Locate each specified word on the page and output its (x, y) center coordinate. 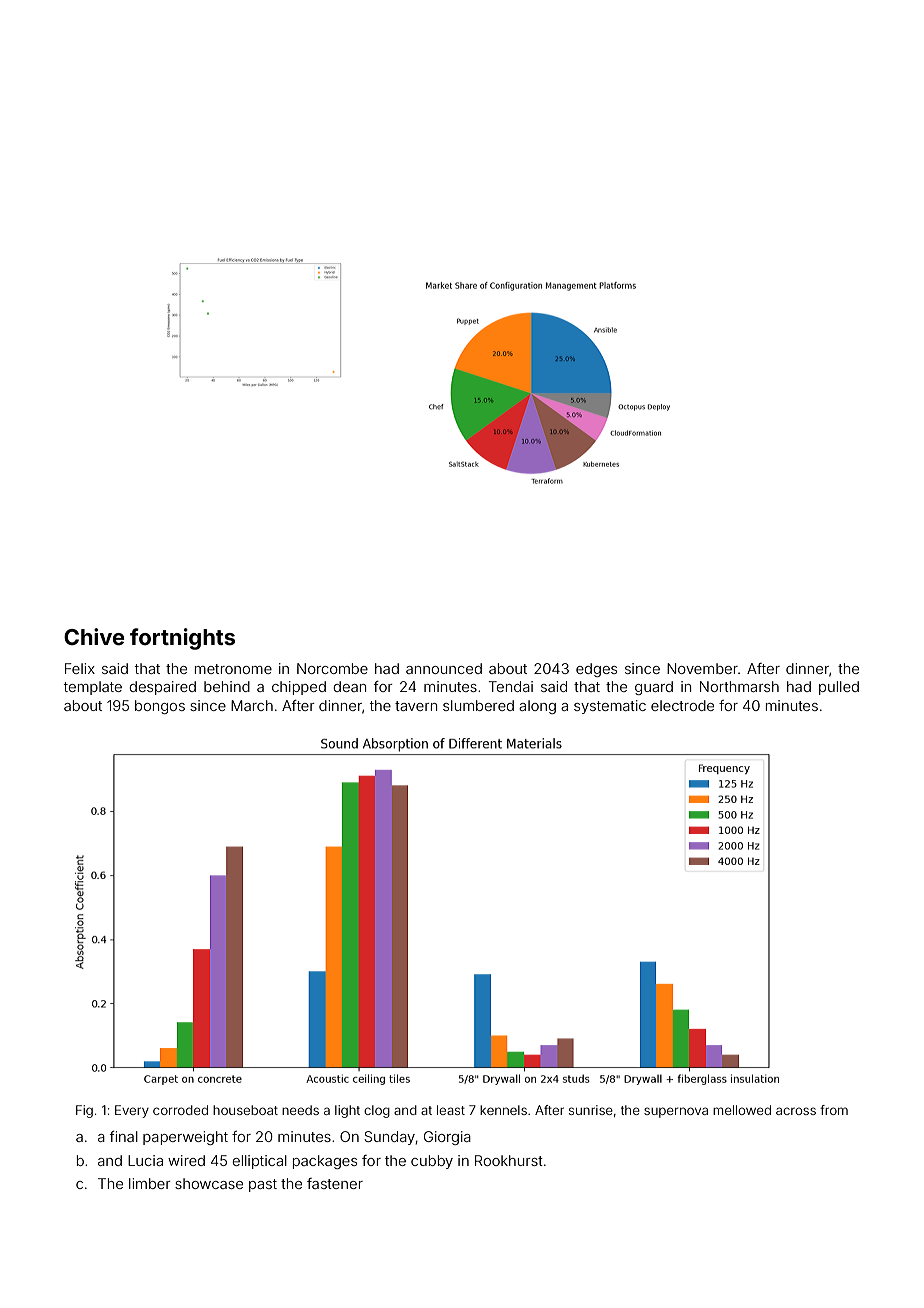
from (834, 1110)
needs (300, 1110)
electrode (682, 705)
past (263, 1185)
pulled (839, 688)
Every (132, 1111)
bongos (160, 707)
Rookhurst (509, 1160)
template (93, 688)
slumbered (478, 705)
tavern (416, 706)
